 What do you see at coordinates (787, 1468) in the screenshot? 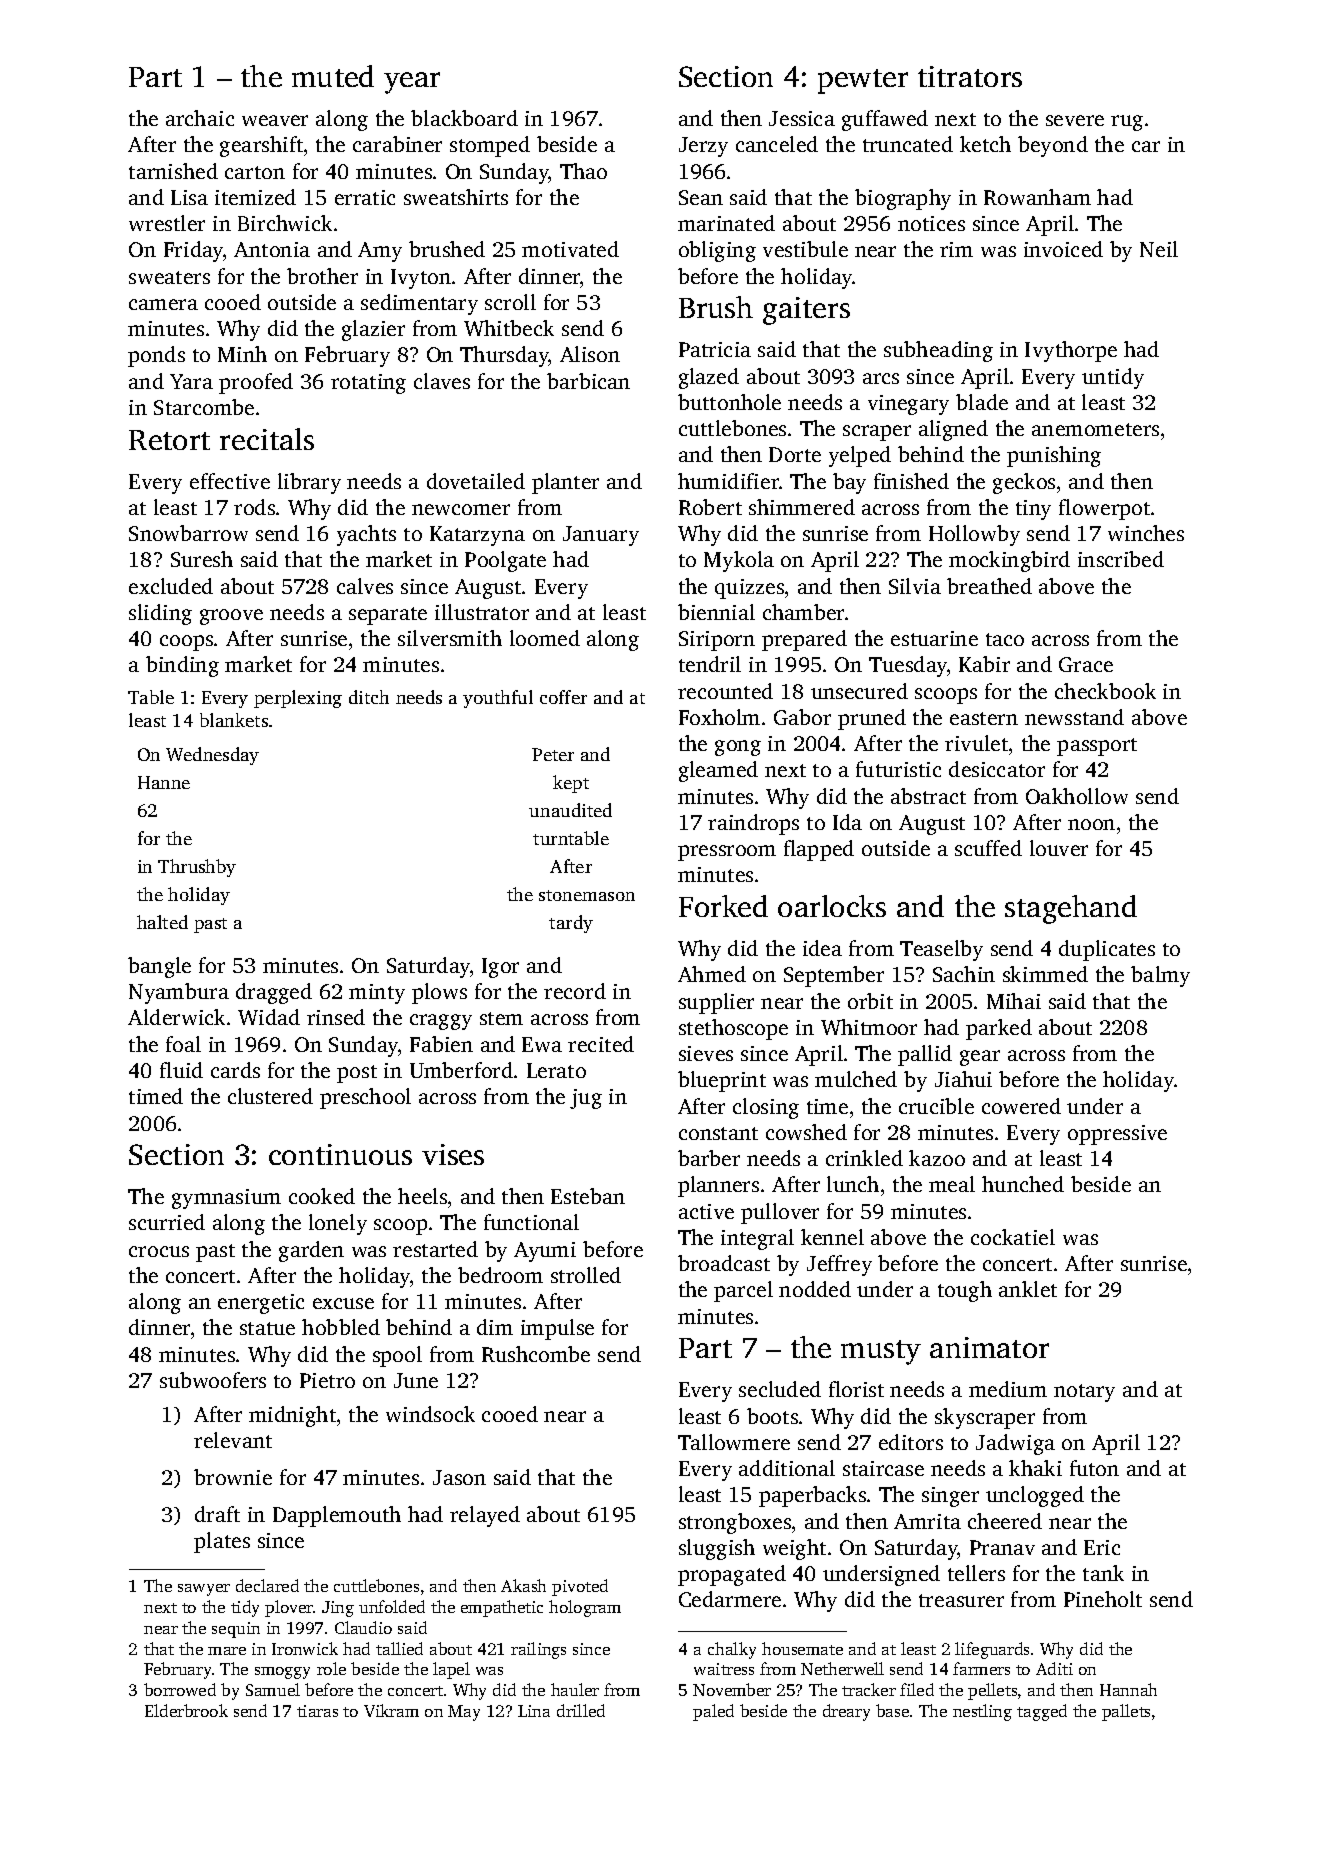
I see `additional` at bounding box center [787, 1468].
